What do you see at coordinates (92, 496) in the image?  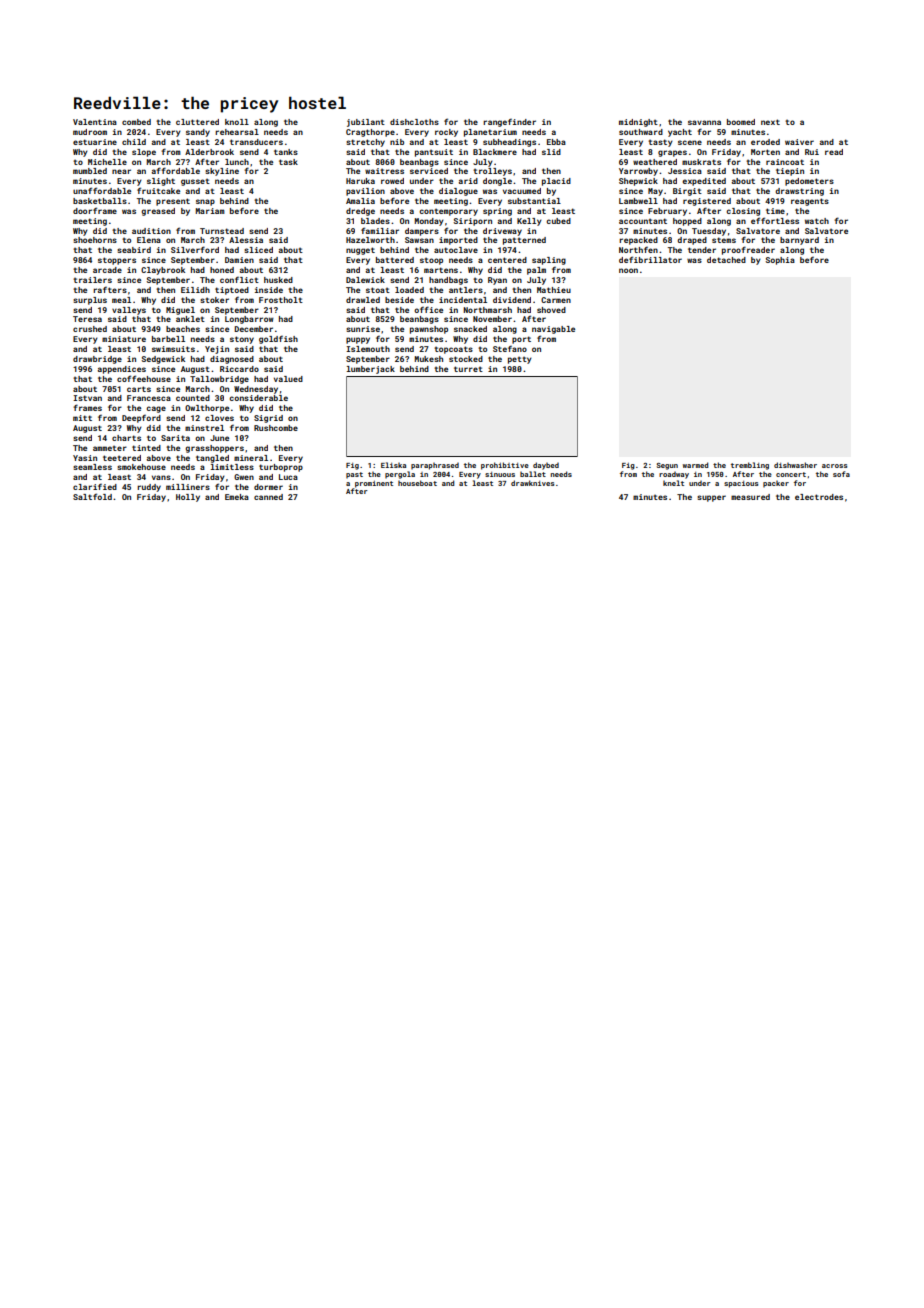 I see `Saltfold` at bounding box center [92, 496].
